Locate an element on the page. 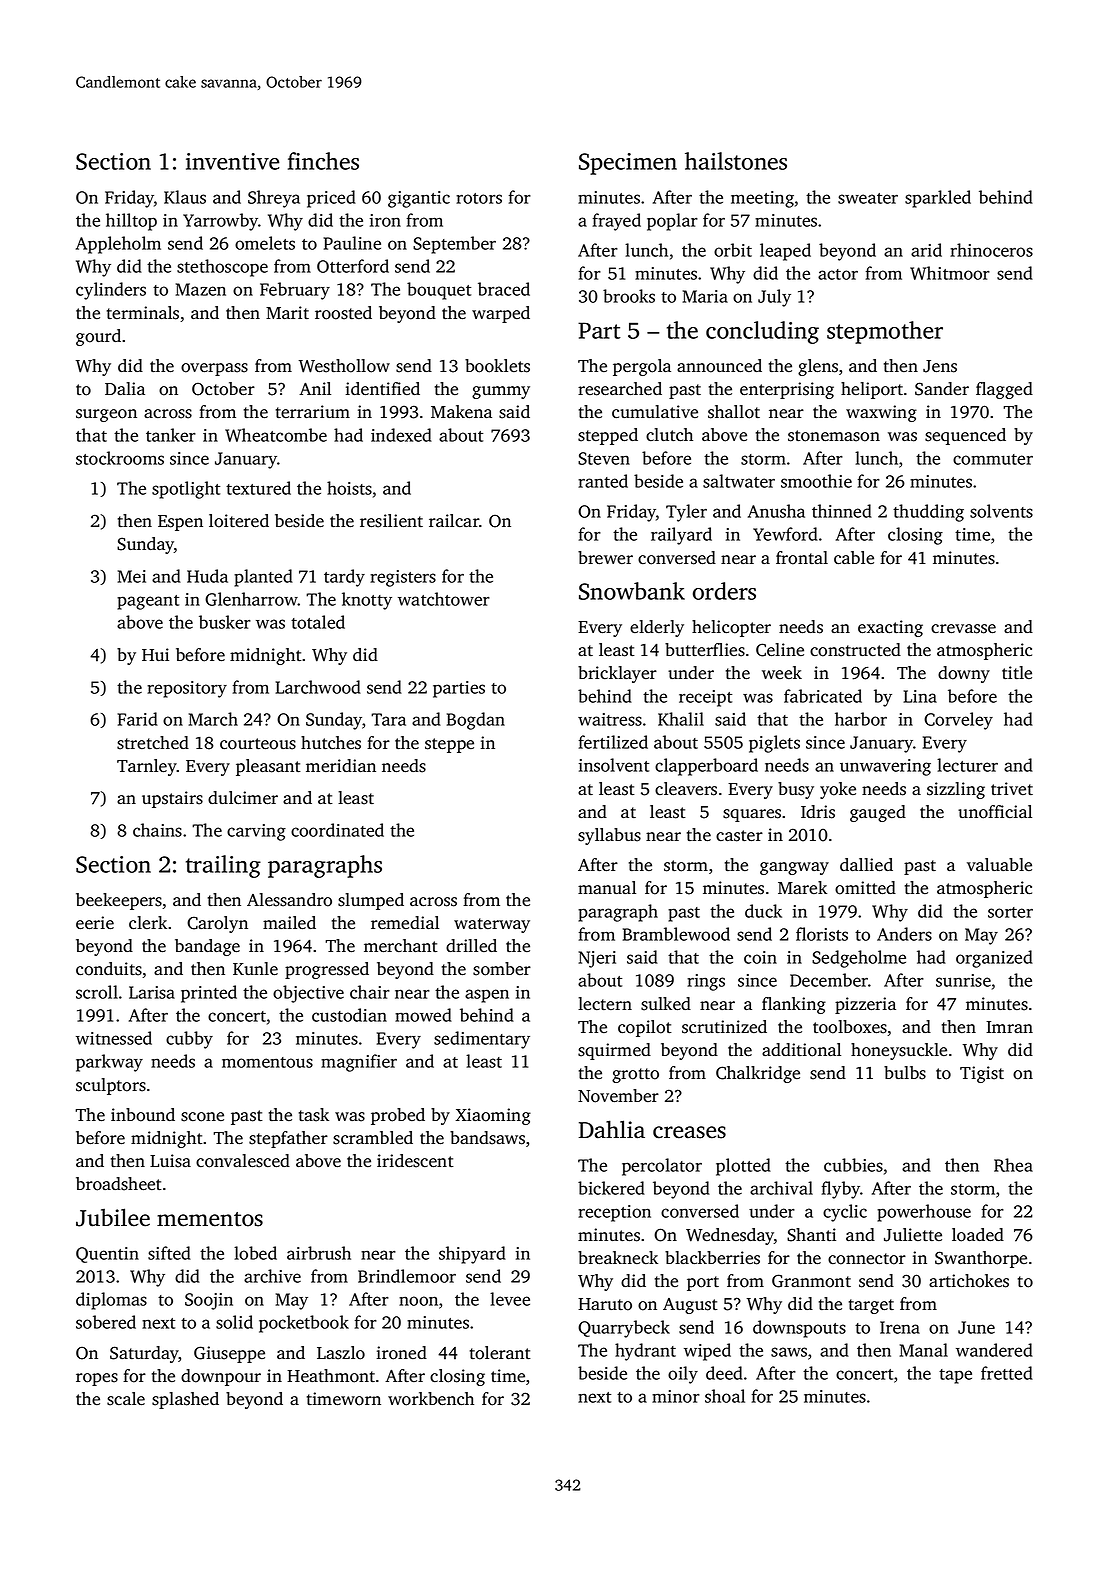 This image has width=1109, height=1575. Hui is located at coordinates (155, 654).
